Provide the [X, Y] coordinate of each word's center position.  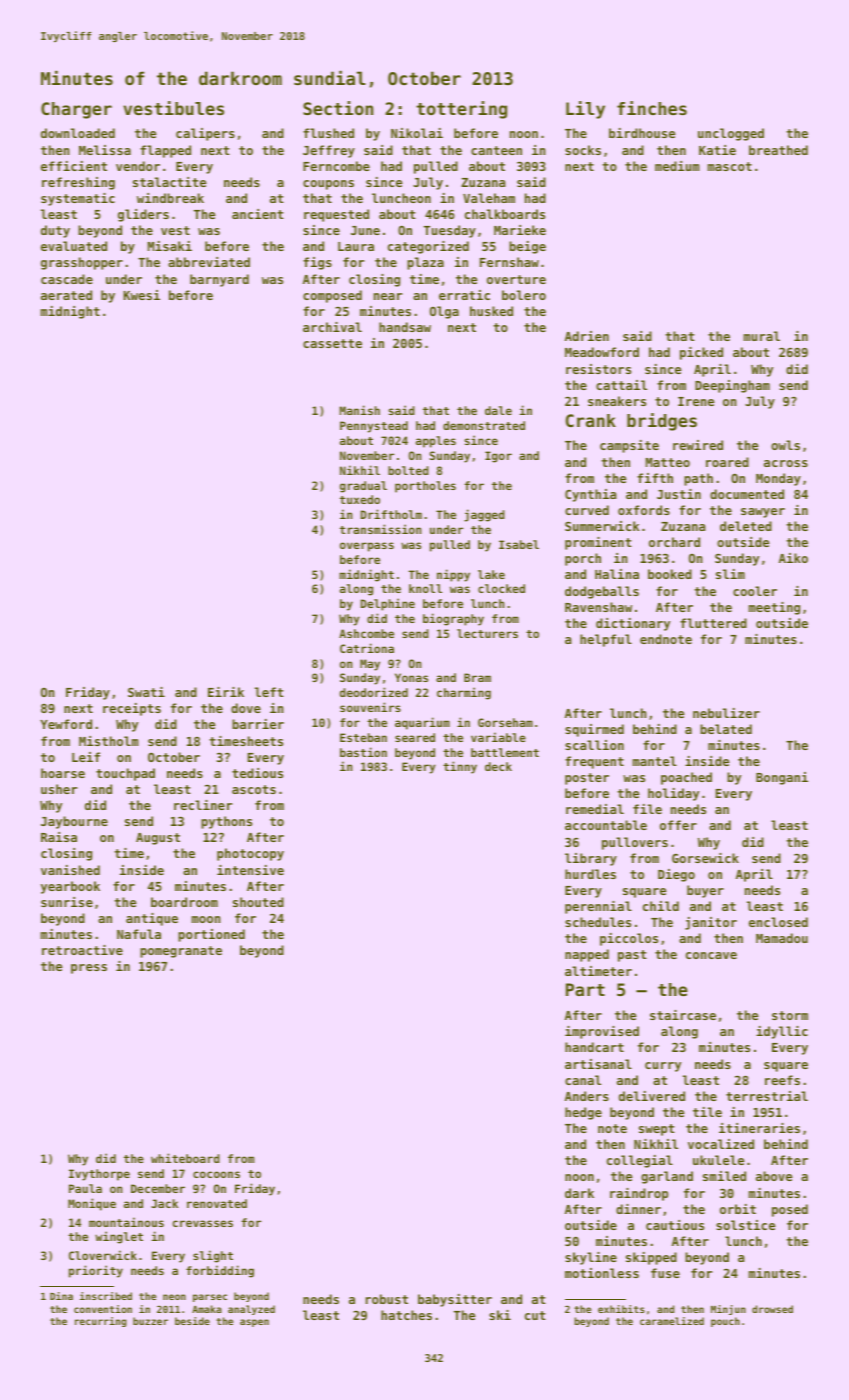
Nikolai [417, 133]
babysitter [455, 1300]
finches [652, 108]
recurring [101, 1322]
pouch [725, 1322]
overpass [367, 547]
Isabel [519, 544]
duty [55, 231]
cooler [755, 591]
